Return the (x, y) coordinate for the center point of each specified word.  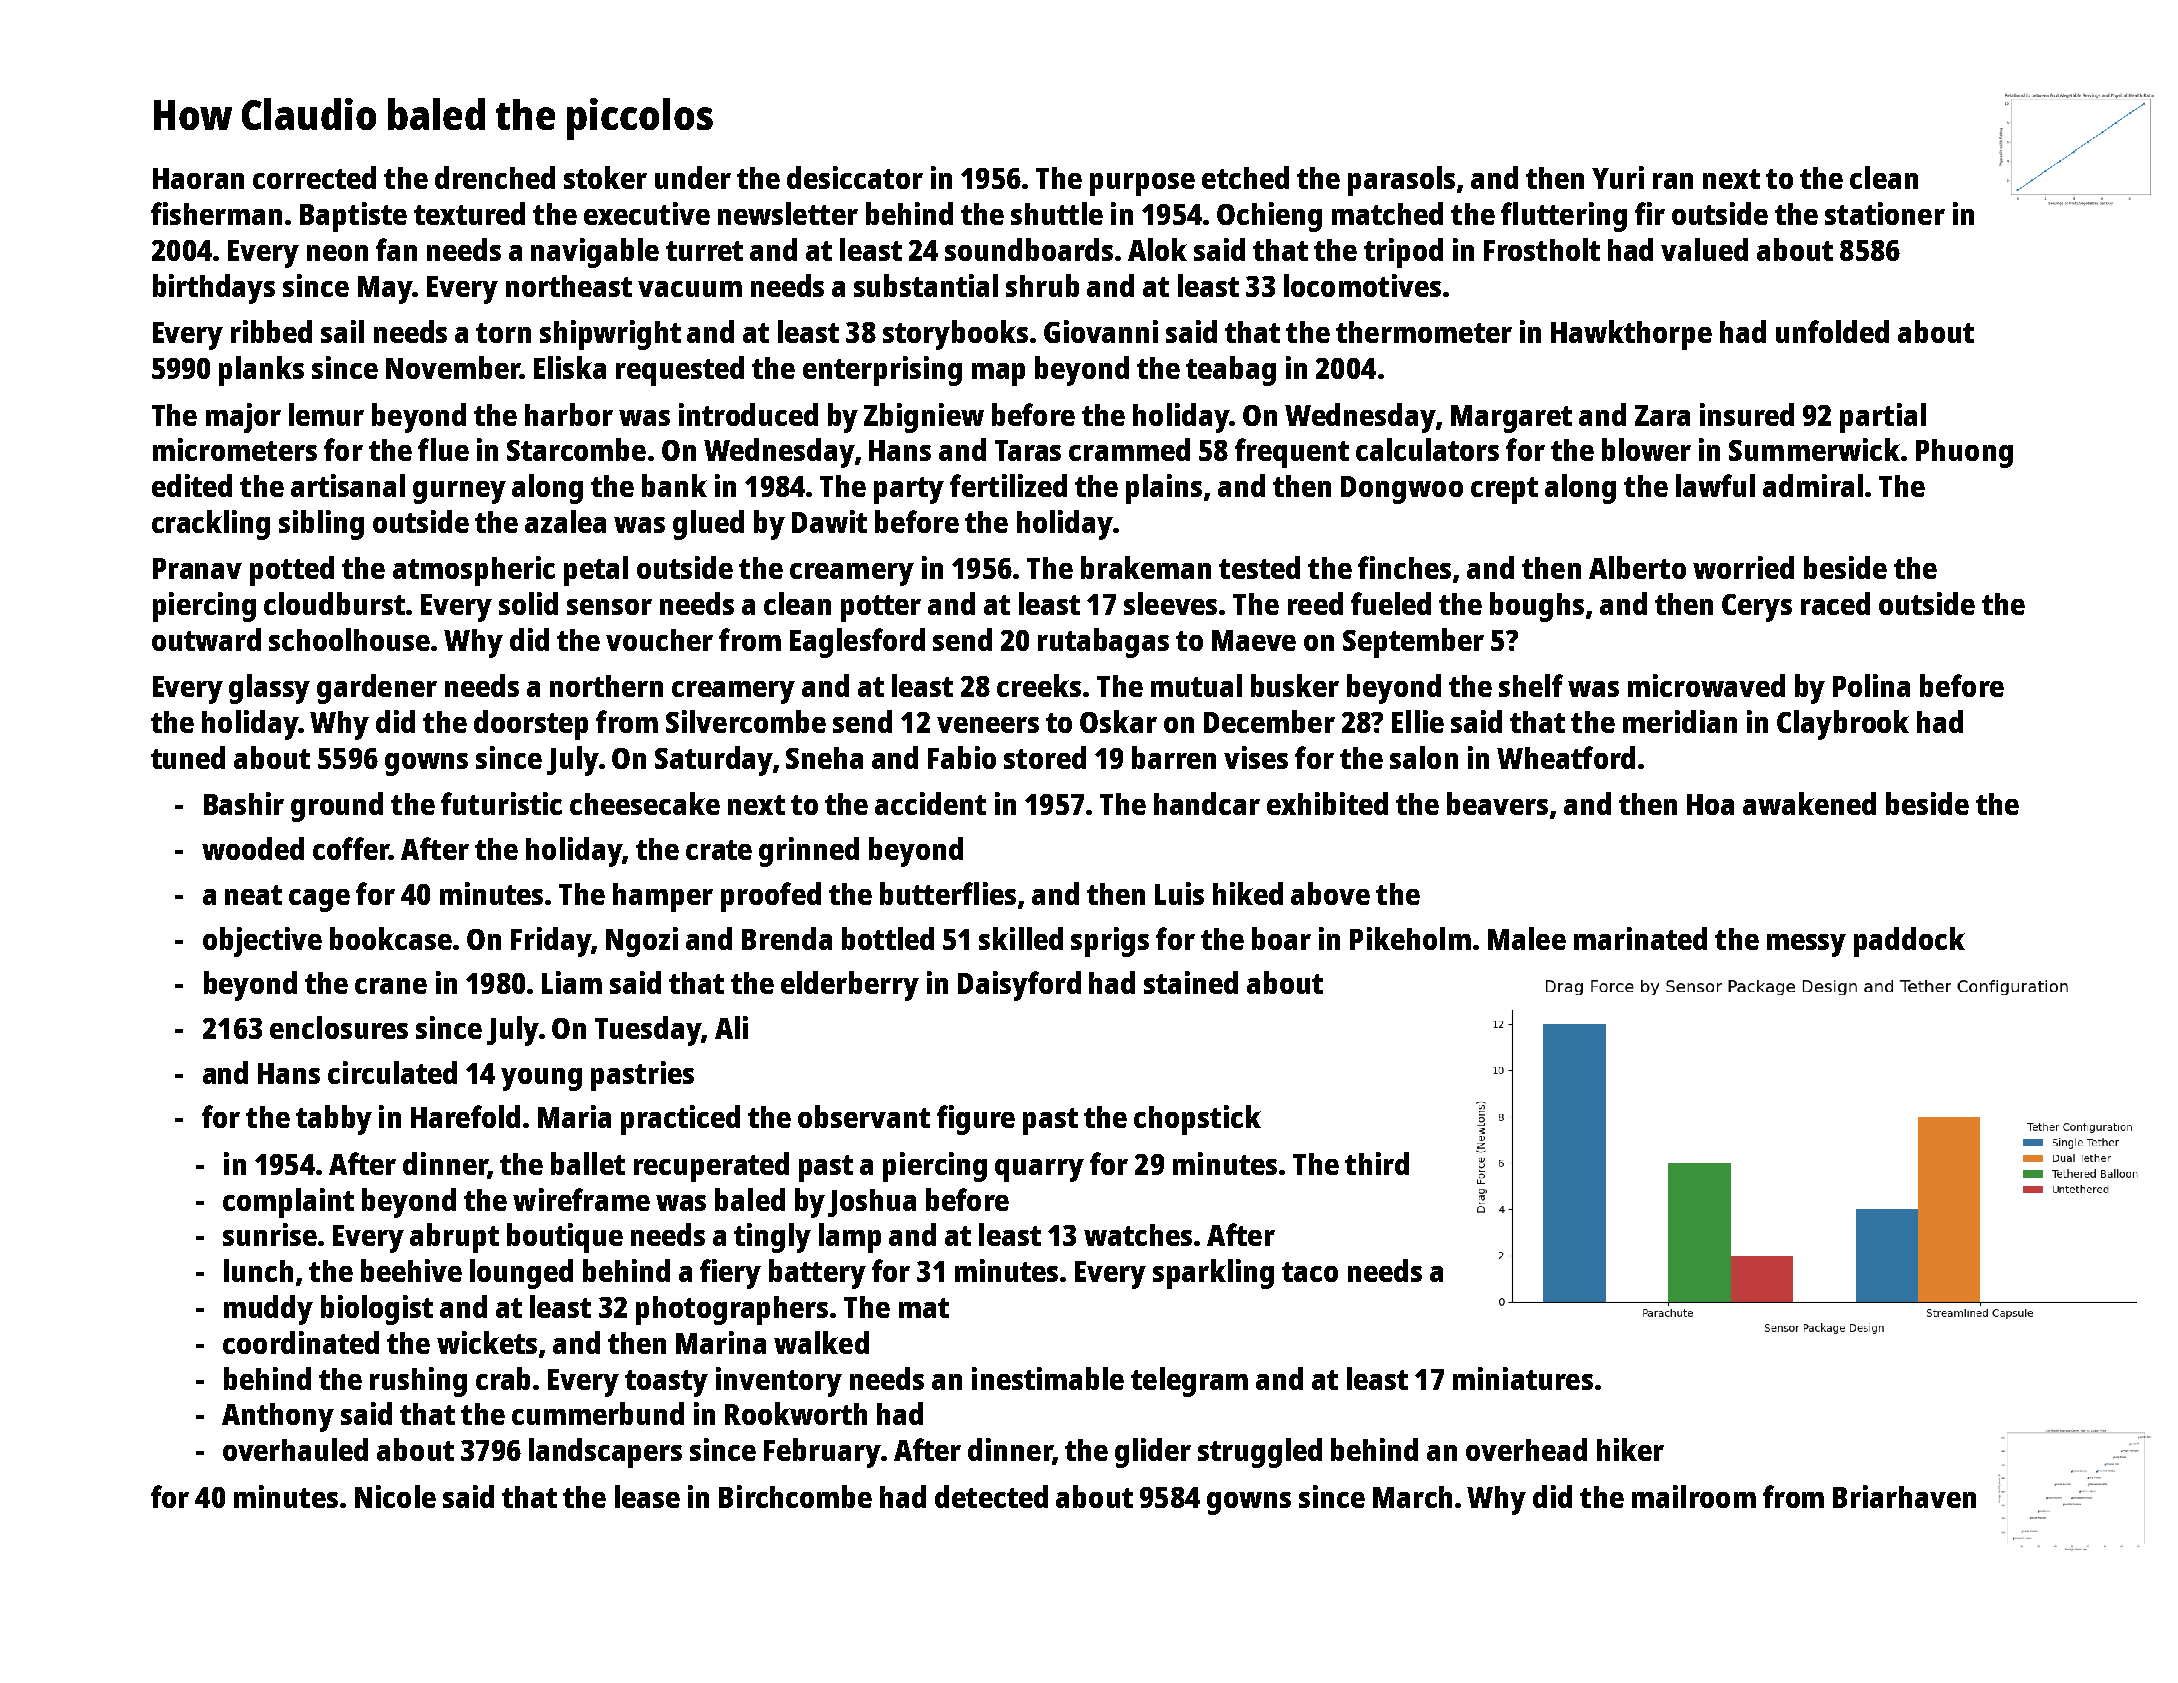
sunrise (270, 1234)
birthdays (214, 289)
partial (1883, 418)
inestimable (1048, 1378)
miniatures (1523, 1378)
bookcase (391, 938)
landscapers (605, 1453)
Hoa (1710, 804)
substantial (926, 285)
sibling (321, 525)
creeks (1039, 685)
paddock (1909, 942)
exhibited (1327, 803)
